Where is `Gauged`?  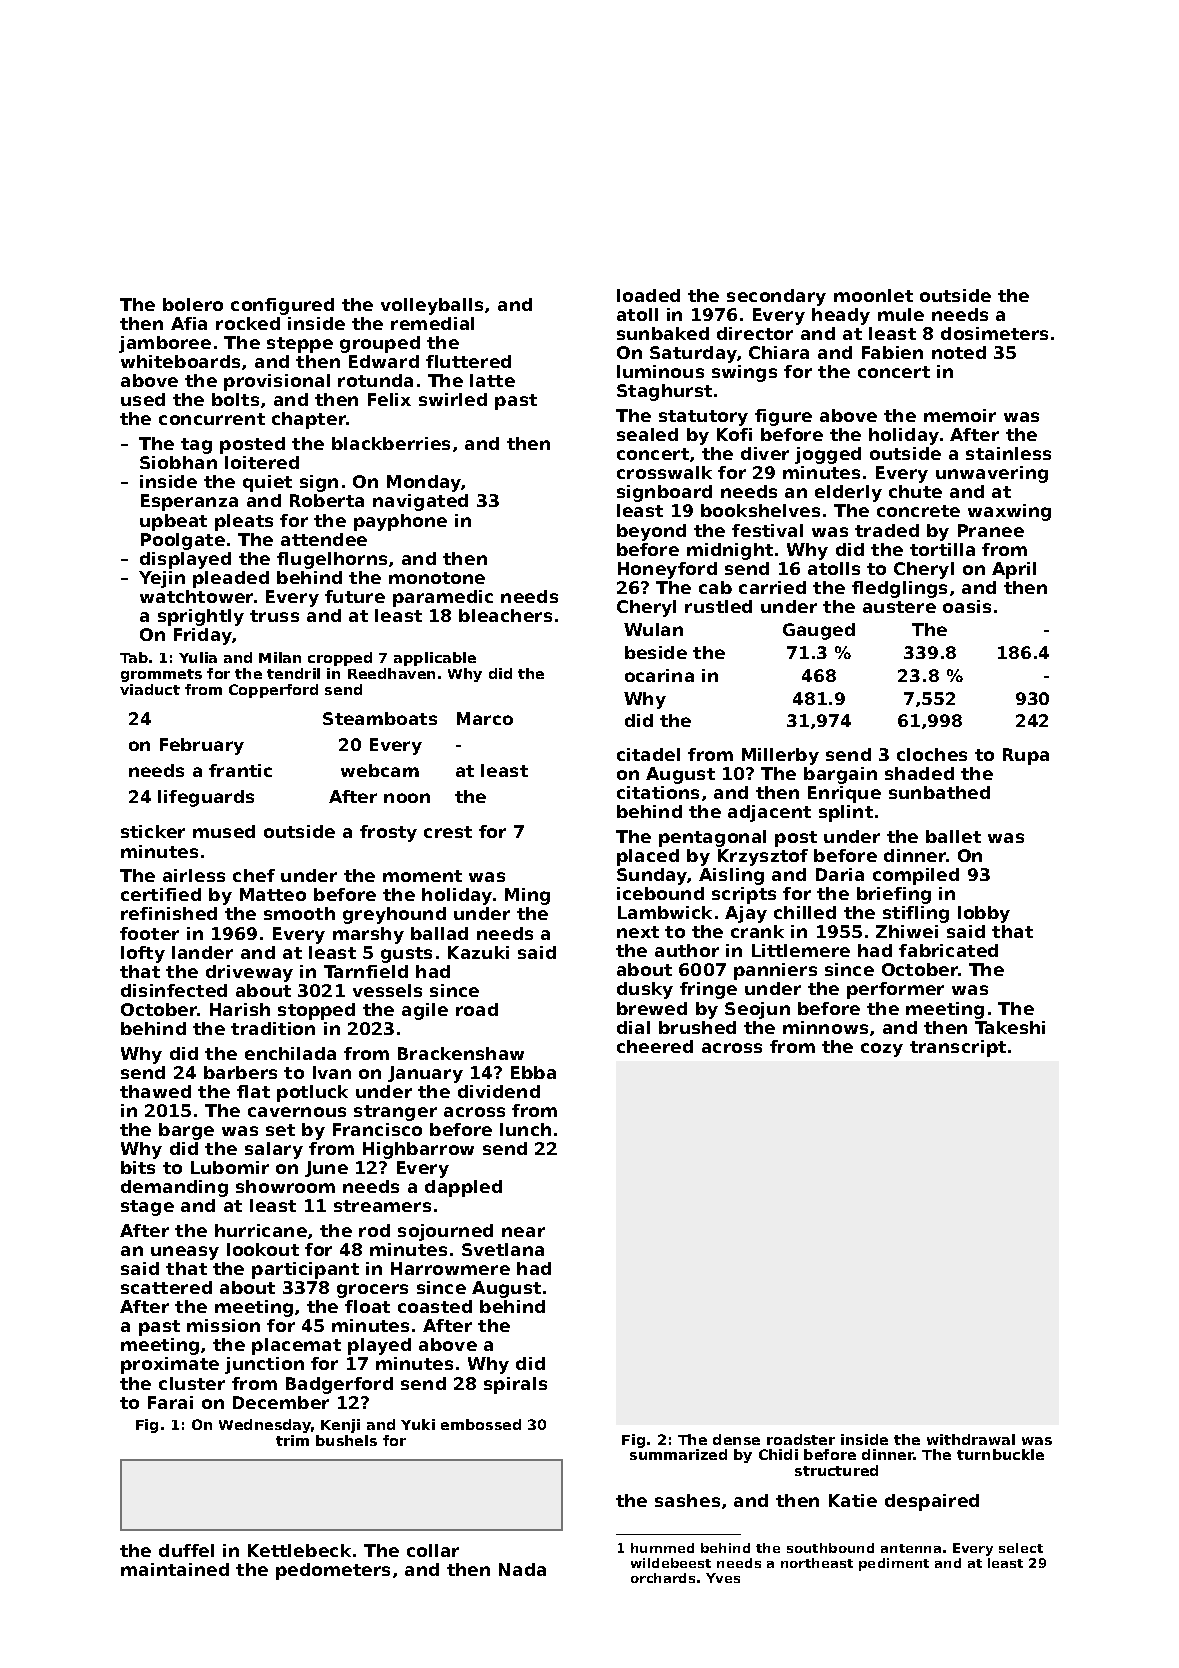
Gauged is located at coordinates (819, 631).
